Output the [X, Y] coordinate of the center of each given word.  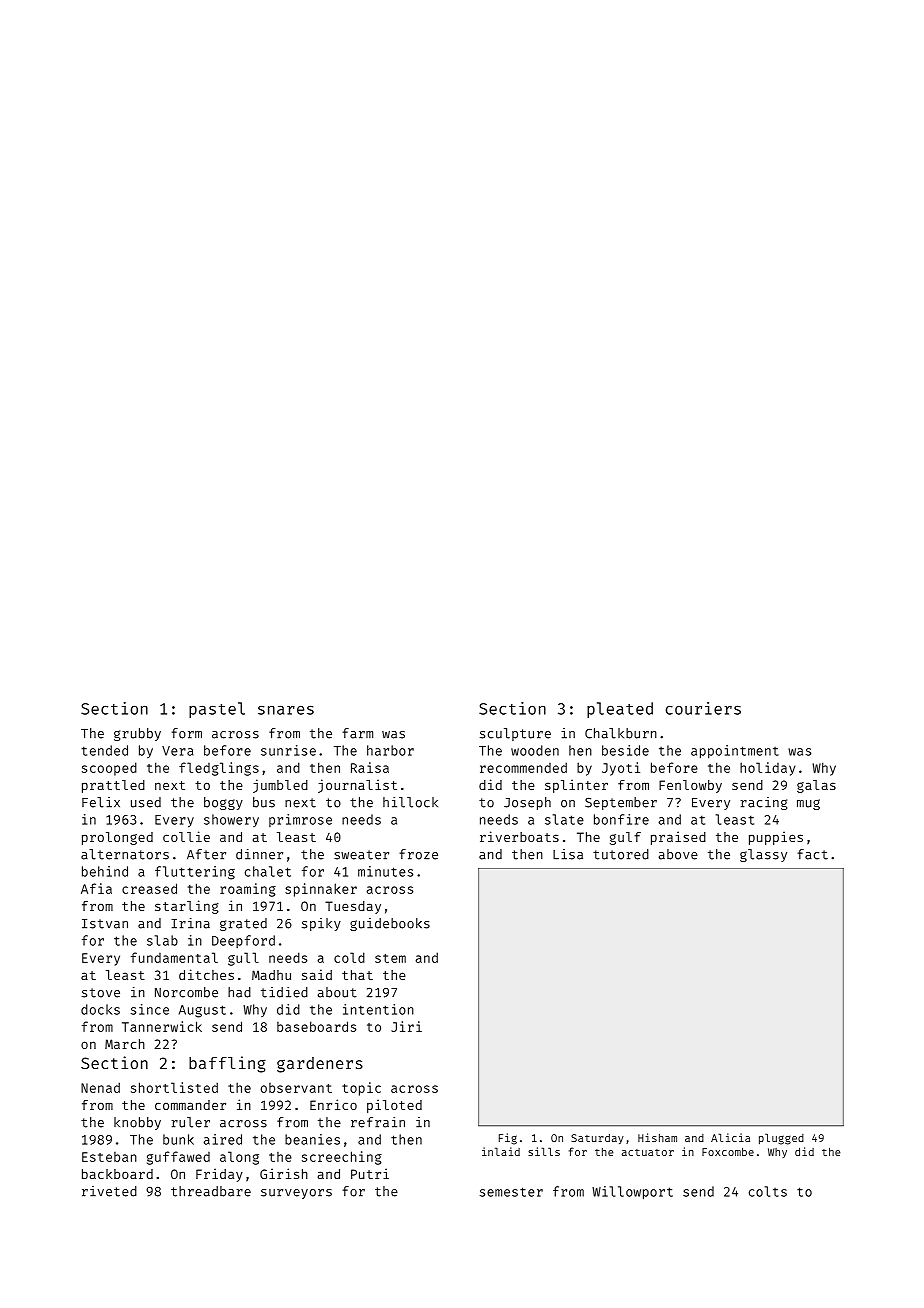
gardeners [320, 1065]
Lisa [568, 854]
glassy [763, 855]
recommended [523, 767]
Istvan [105, 924]
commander [190, 1105]
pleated [620, 710]
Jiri [406, 1026]
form [186, 733]
